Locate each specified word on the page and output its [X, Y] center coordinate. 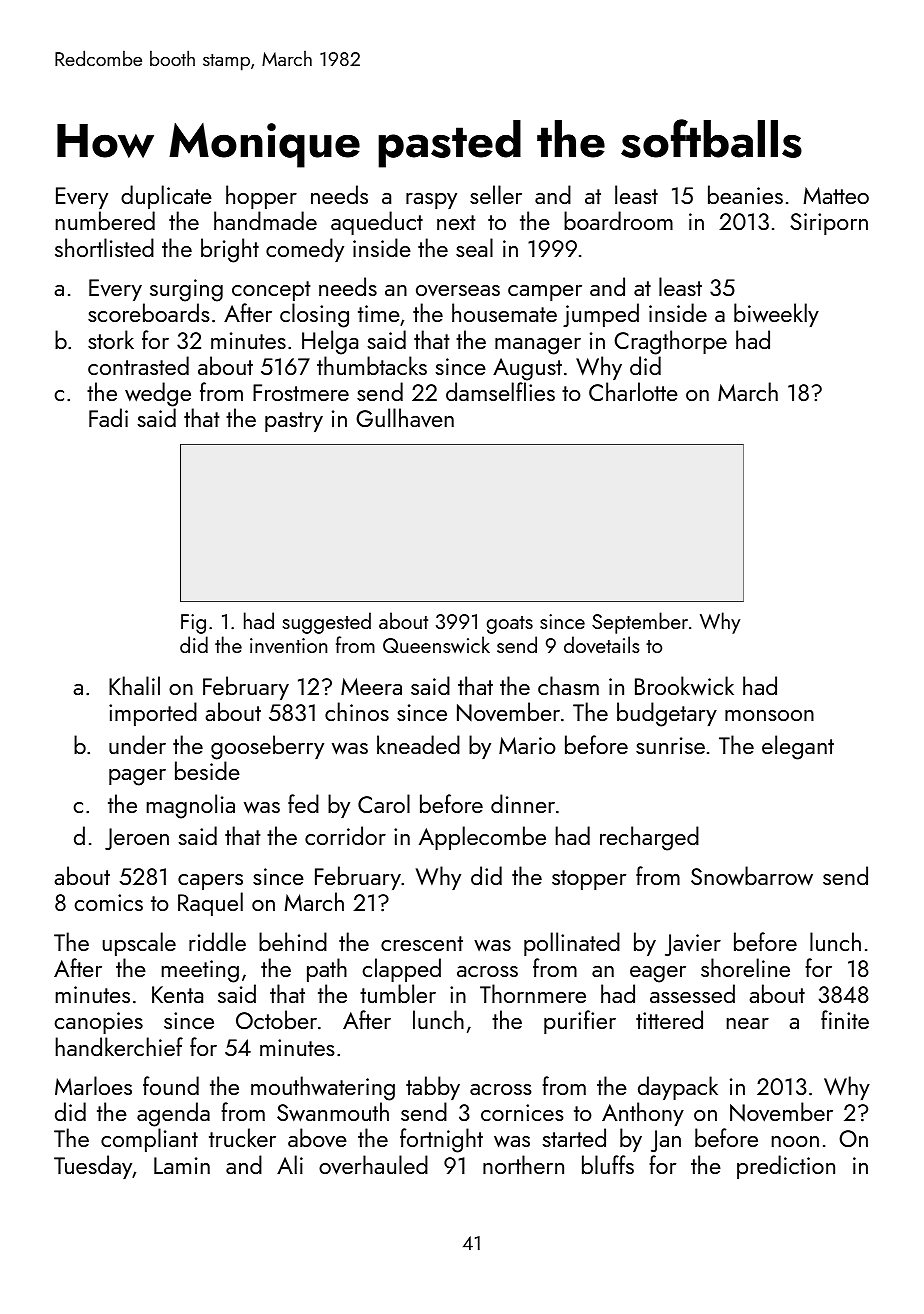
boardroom [618, 220]
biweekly [776, 315]
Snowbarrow [752, 876]
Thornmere [533, 993]
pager [137, 777]
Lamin [182, 1165]
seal [474, 247]
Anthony [643, 1114]
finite [845, 1019]
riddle [217, 941]
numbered [105, 220]
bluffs [608, 1164]
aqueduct [377, 223]
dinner [523, 803]
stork [111, 339]
